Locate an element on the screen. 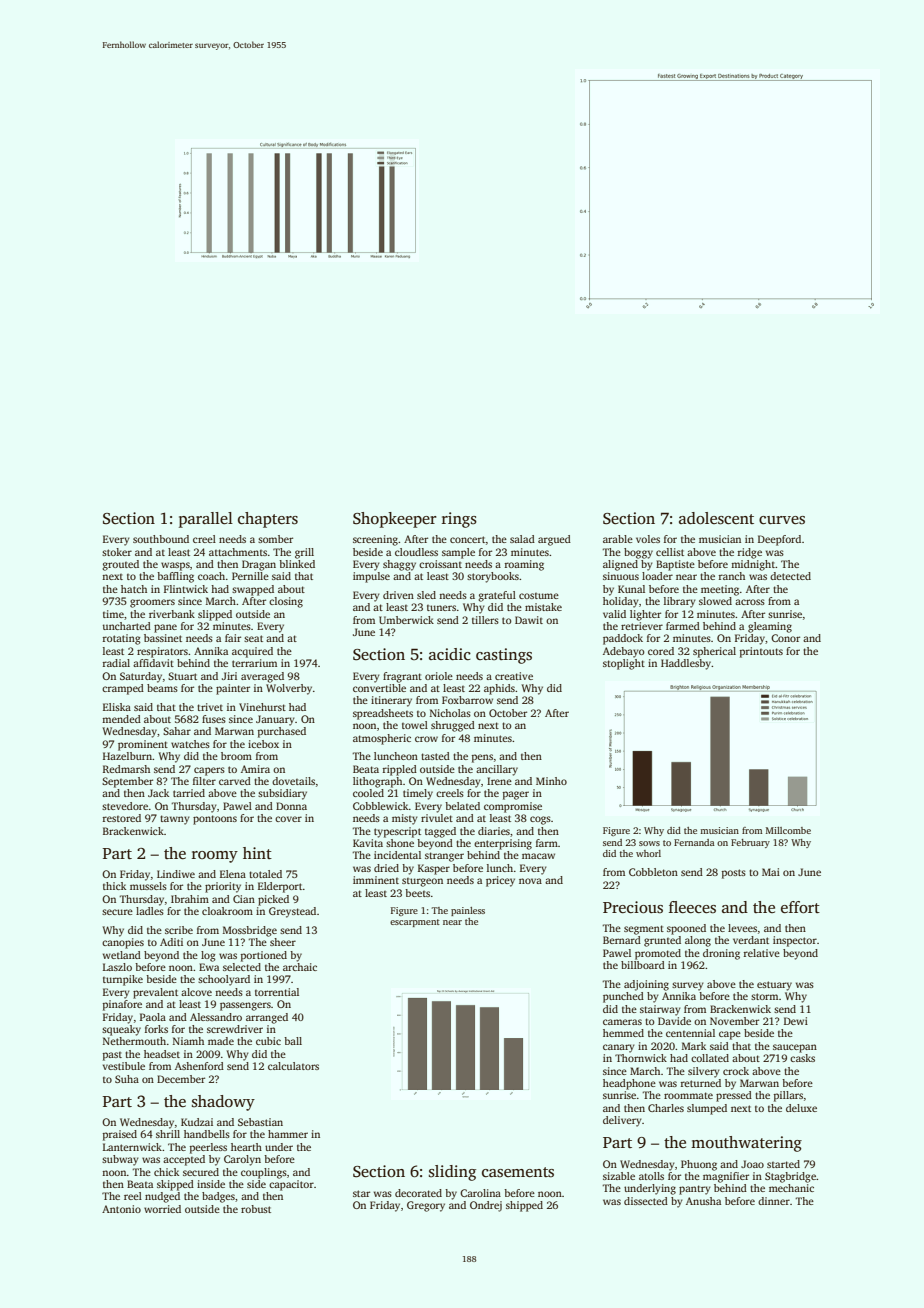  sturgeon is located at coordinates (422, 882).
